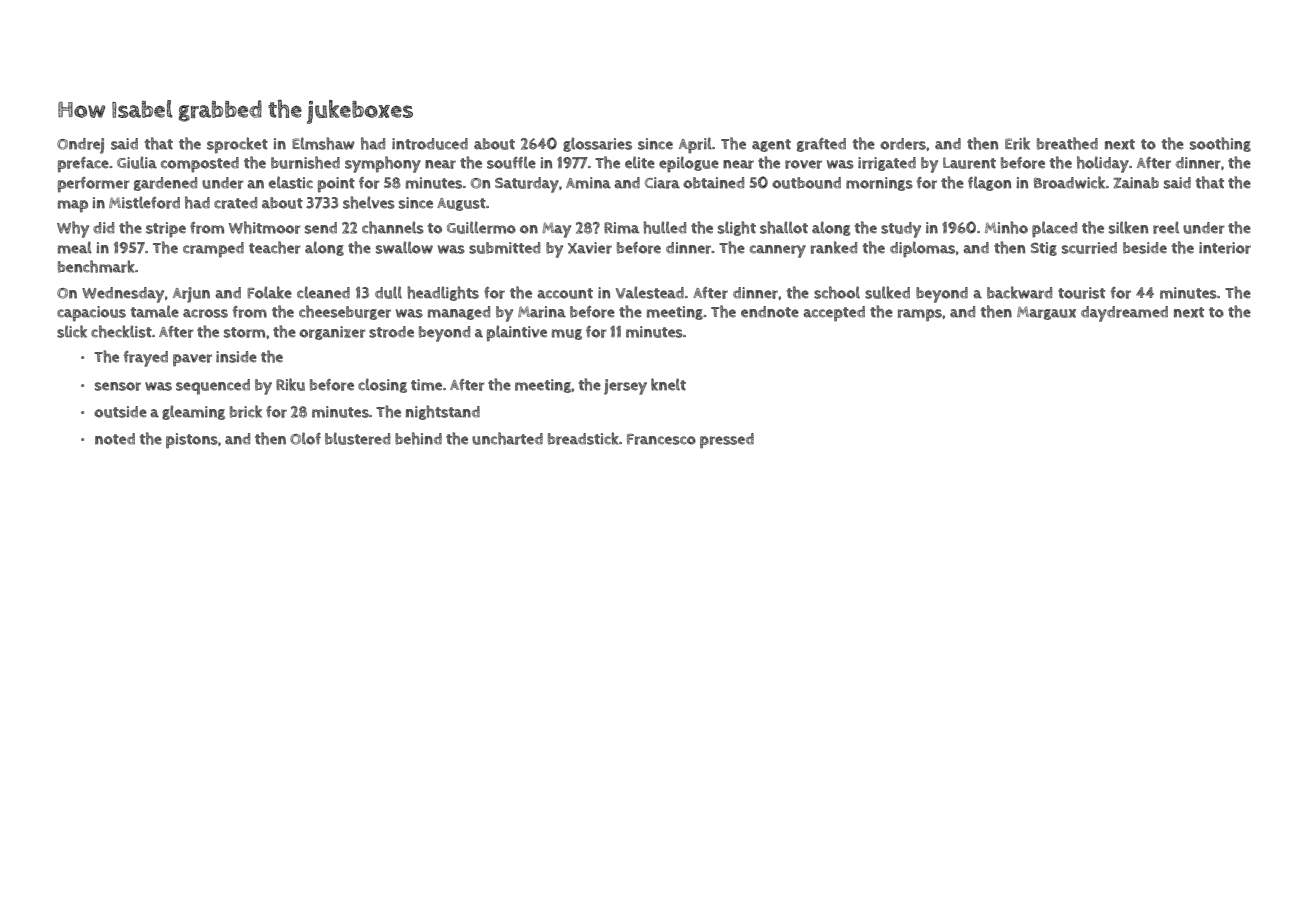  I want to click on silken, so click(1128, 227).
